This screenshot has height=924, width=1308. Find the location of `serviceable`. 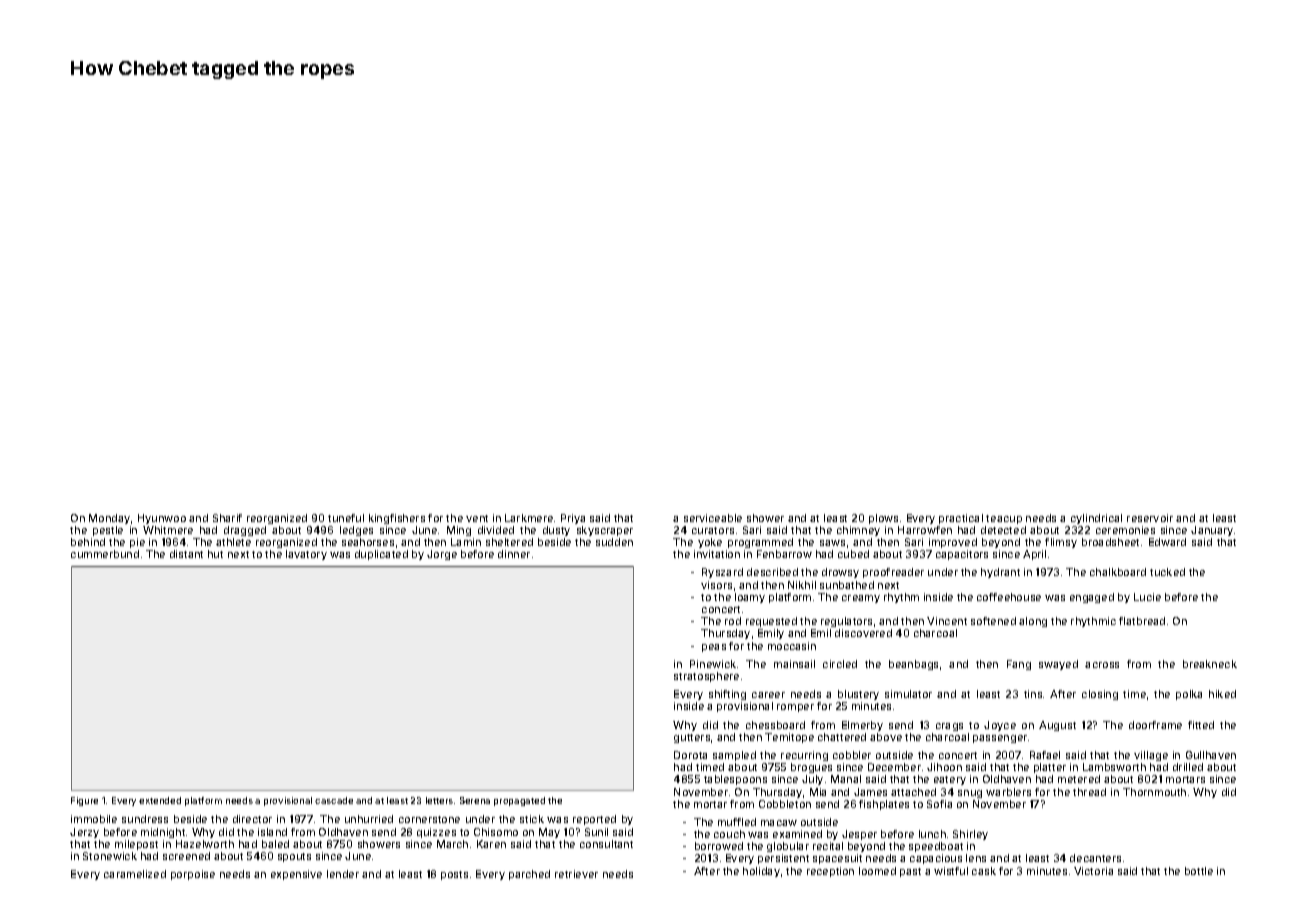

serviceable is located at coordinates (713, 518).
